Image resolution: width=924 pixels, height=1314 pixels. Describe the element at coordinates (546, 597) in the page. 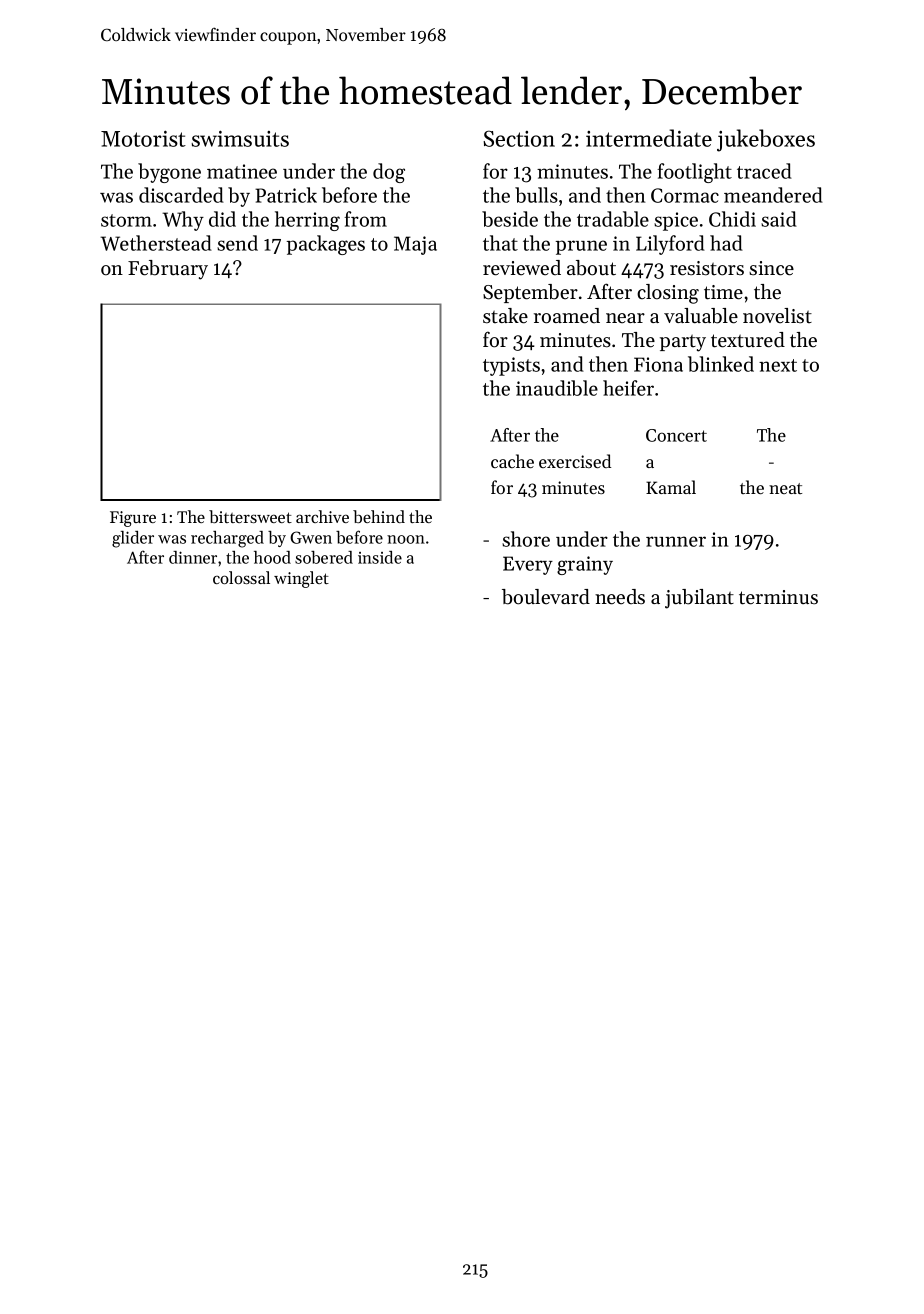

I see `boulevard` at that location.
